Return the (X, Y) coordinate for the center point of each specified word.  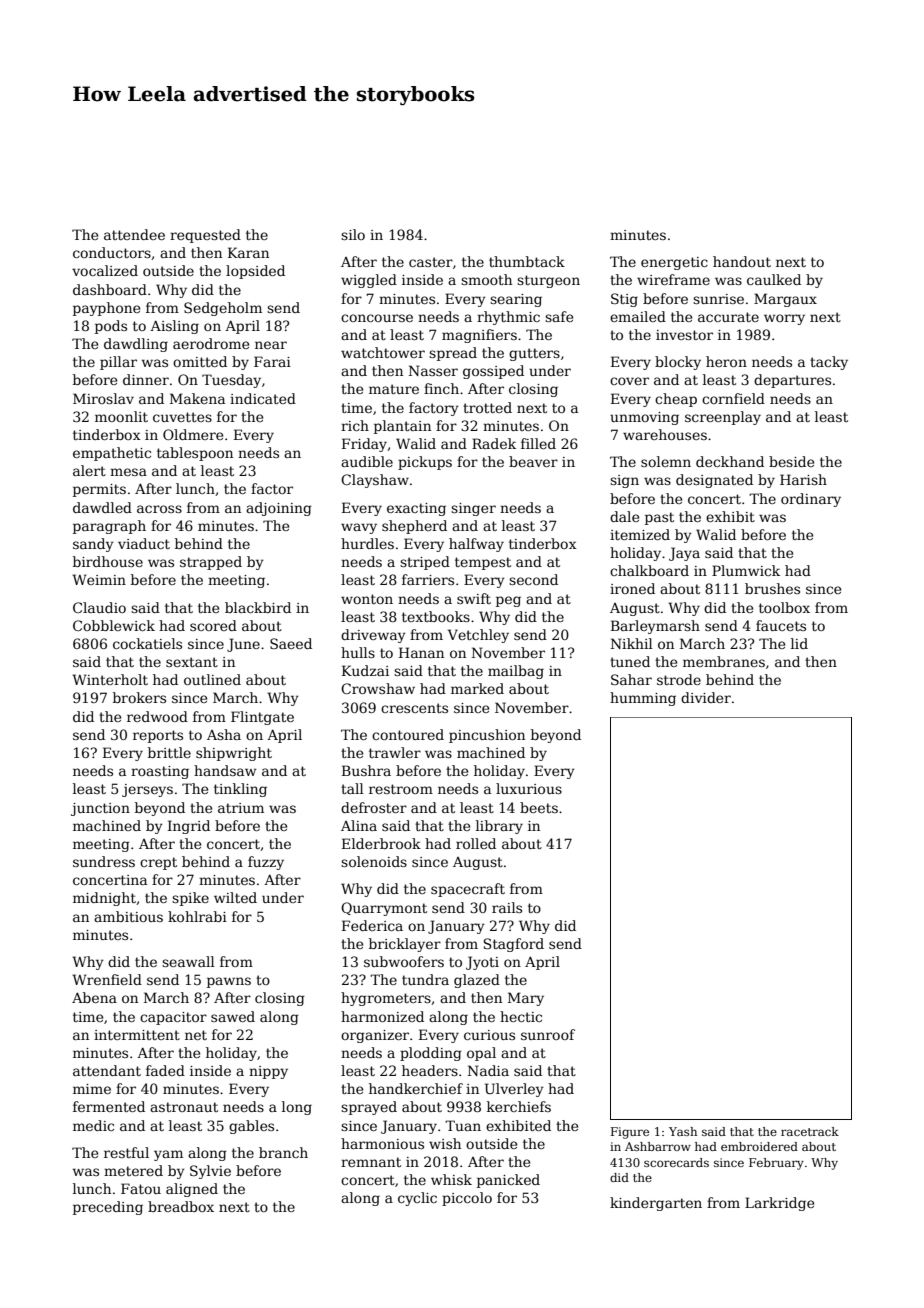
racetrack (810, 1131)
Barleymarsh (655, 627)
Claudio (99, 607)
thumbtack (527, 261)
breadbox (181, 1206)
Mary (526, 999)
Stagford (514, 945)
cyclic (417, 1199)
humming (643, 699)
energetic (674, 263)
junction (100, 809)
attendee (134, 234)
